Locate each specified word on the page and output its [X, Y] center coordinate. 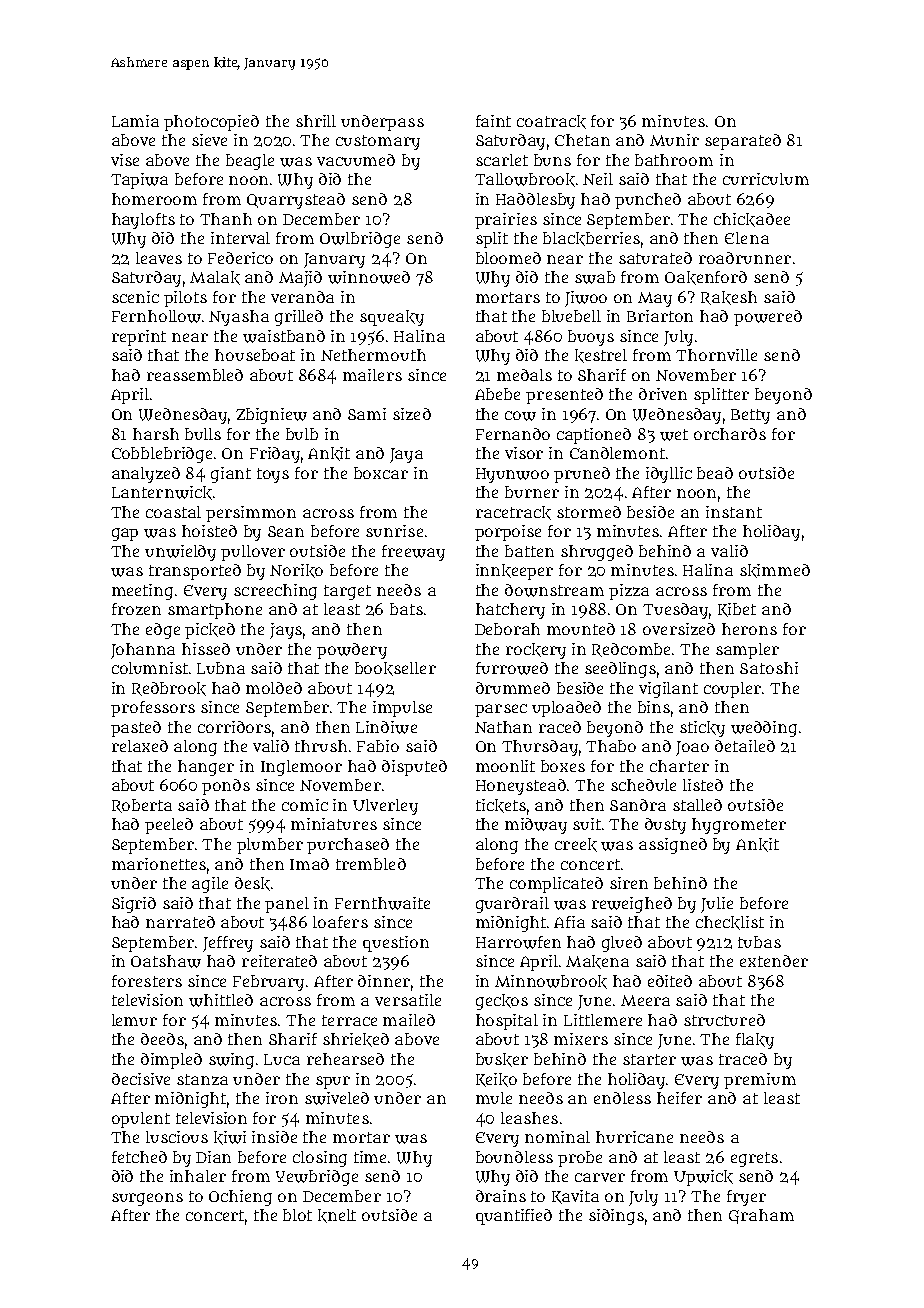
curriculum [766, 179]
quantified [514, 1217]
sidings [616, 1217]
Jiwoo [586, 299]
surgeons [147, 1199]
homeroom [154, 199]
